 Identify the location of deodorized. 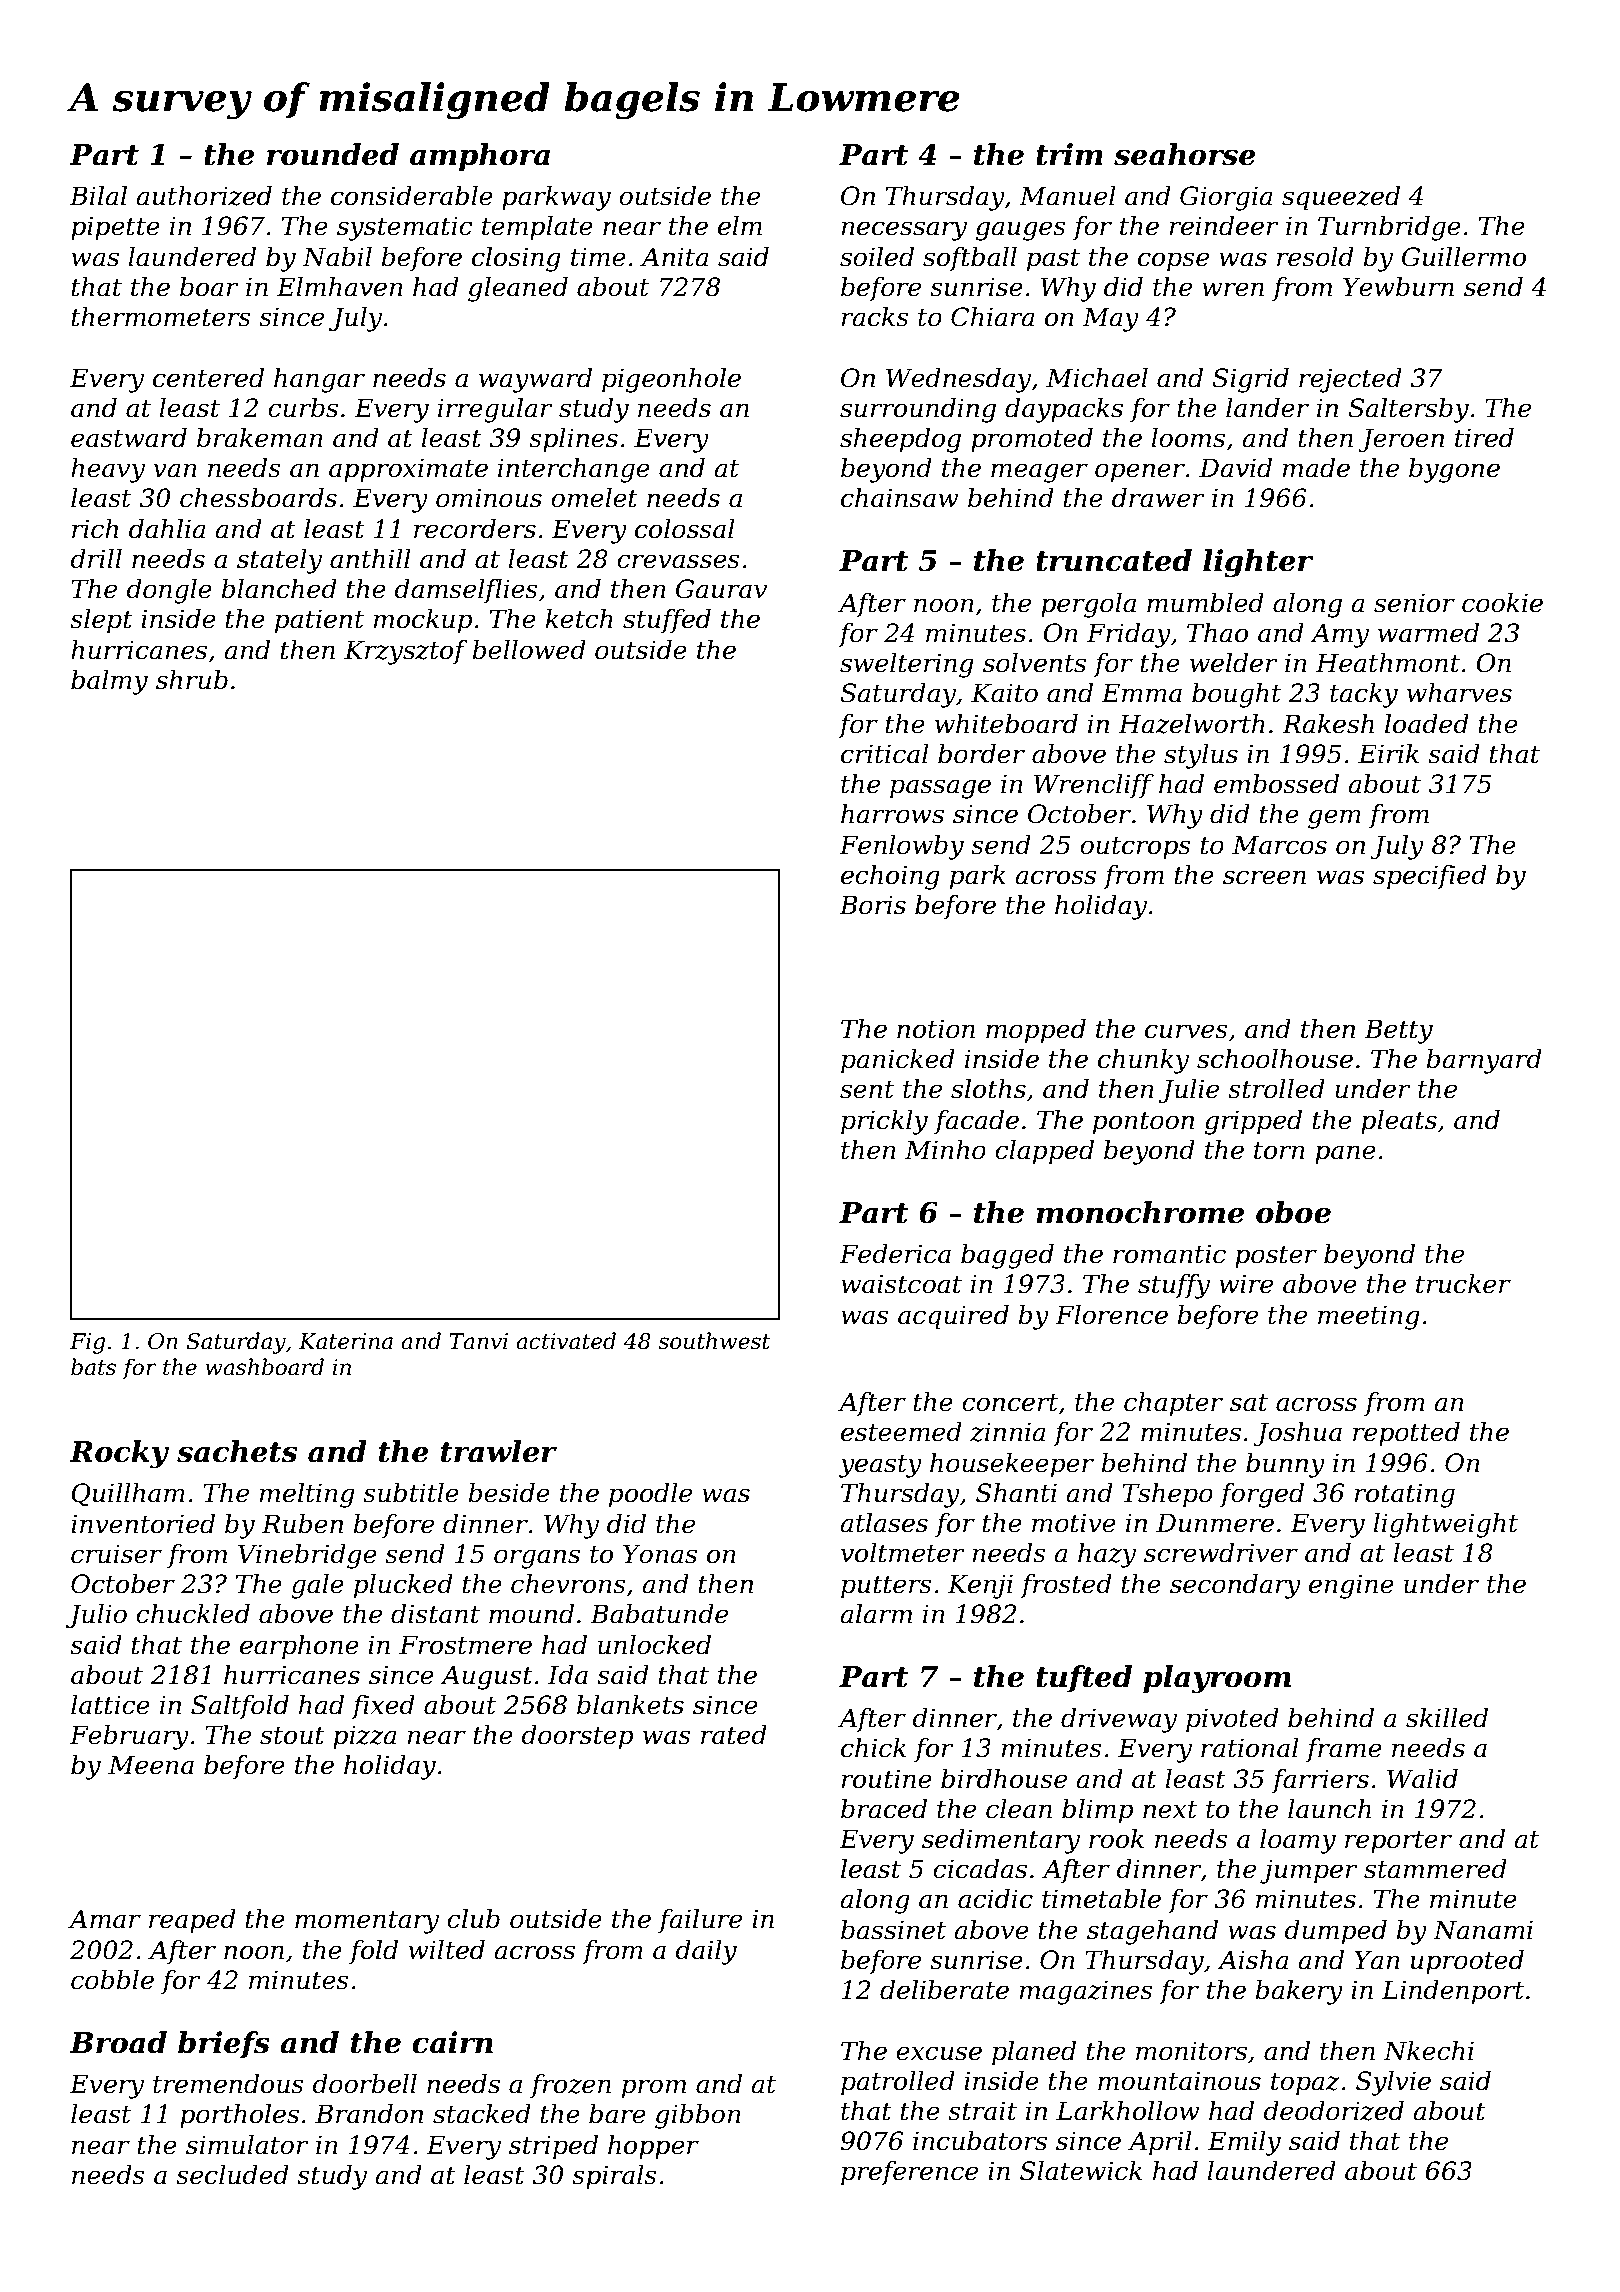
(1333, 2111).
